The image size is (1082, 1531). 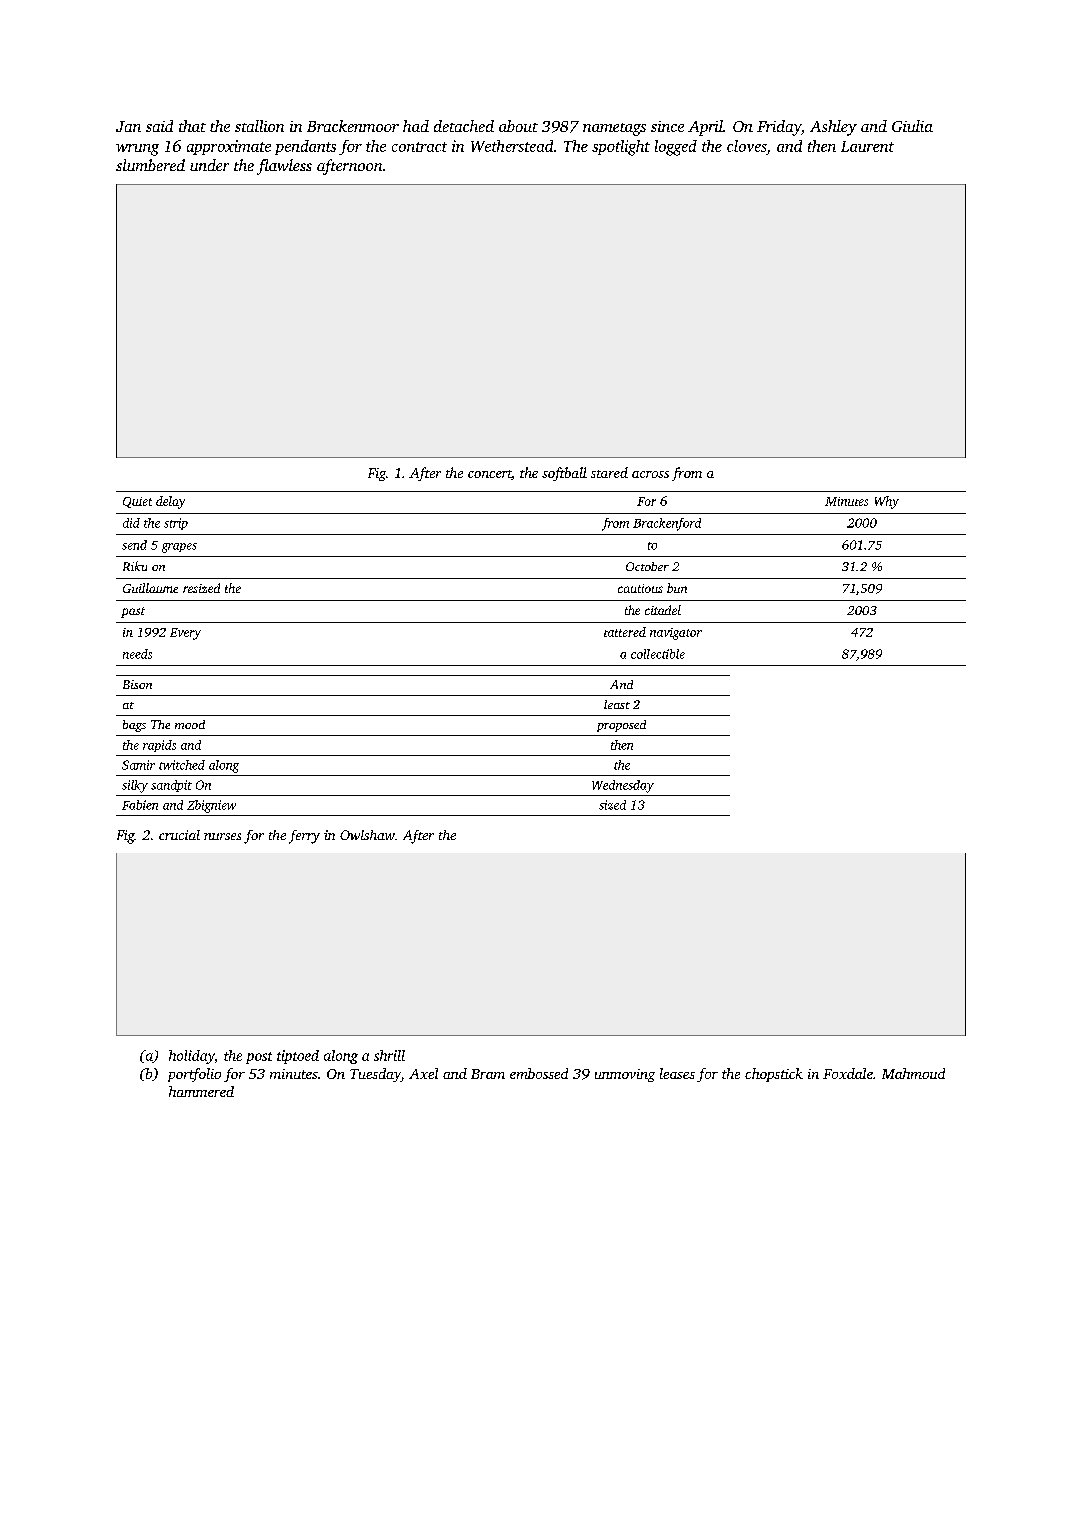 What do you see at coordinates (192, 126) in the screenshot?
I see `that` at bounding box center [192, 126].
